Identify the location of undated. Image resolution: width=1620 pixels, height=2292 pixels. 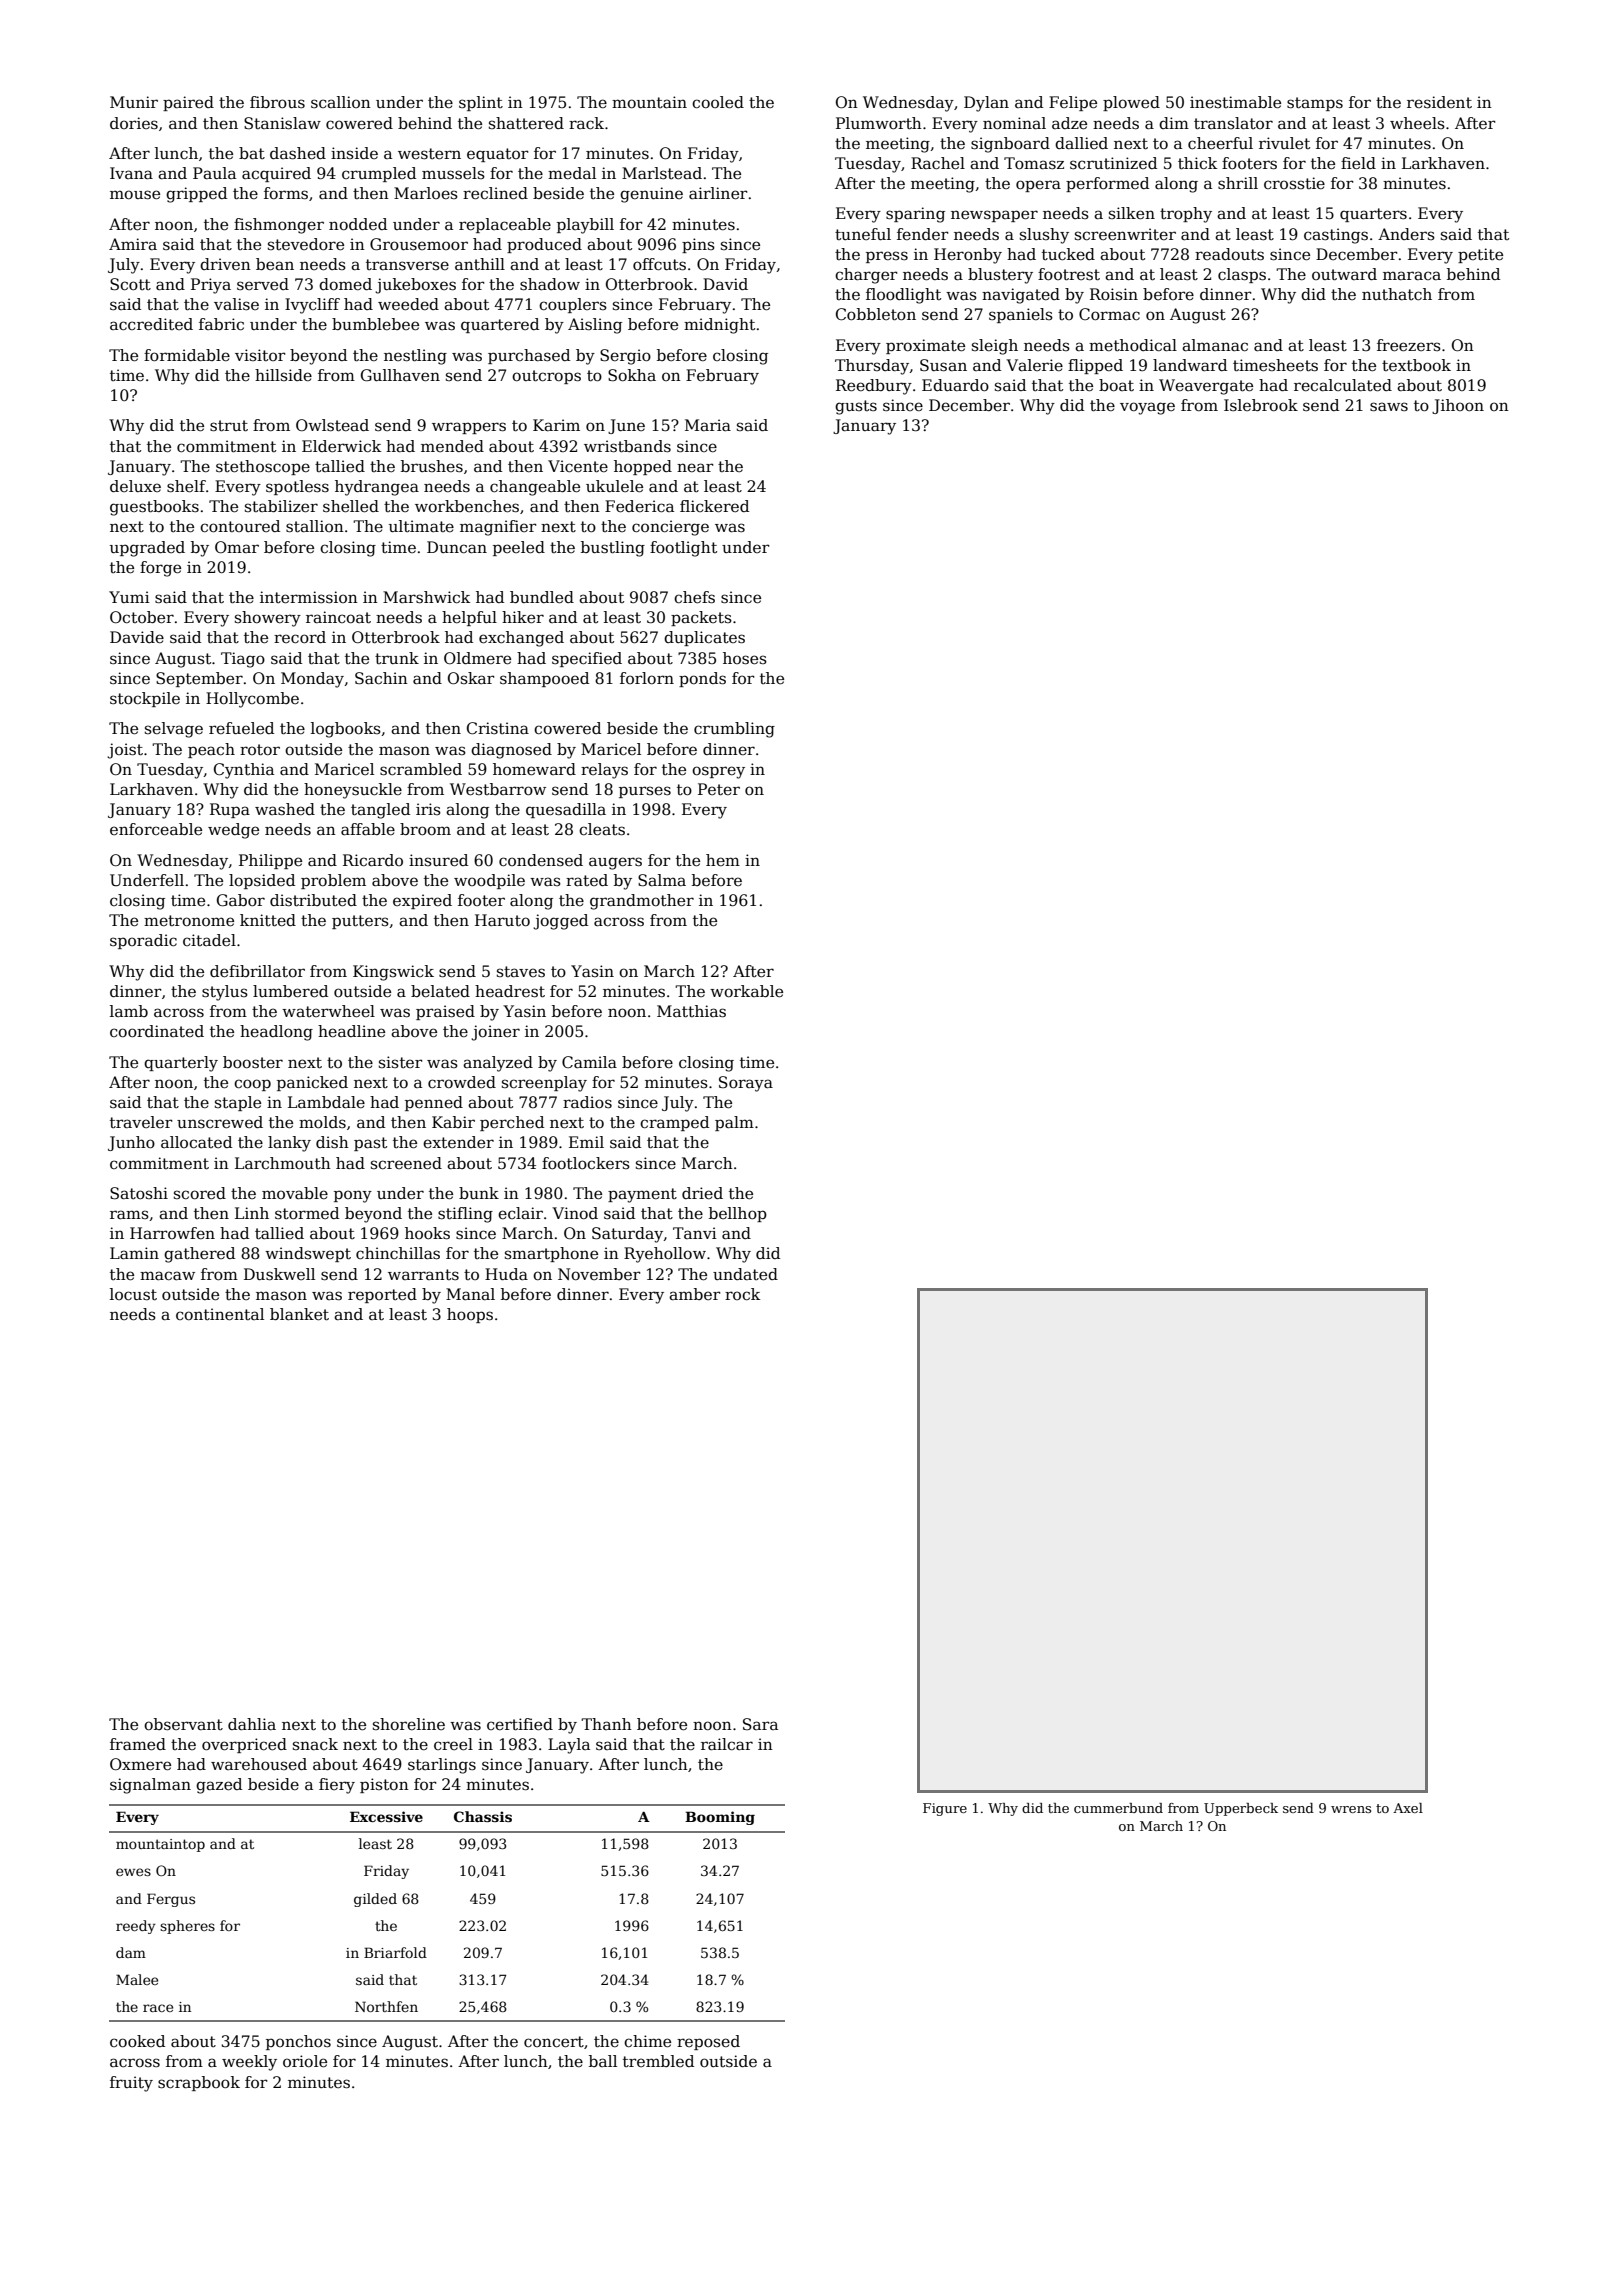
(745, 1274).
